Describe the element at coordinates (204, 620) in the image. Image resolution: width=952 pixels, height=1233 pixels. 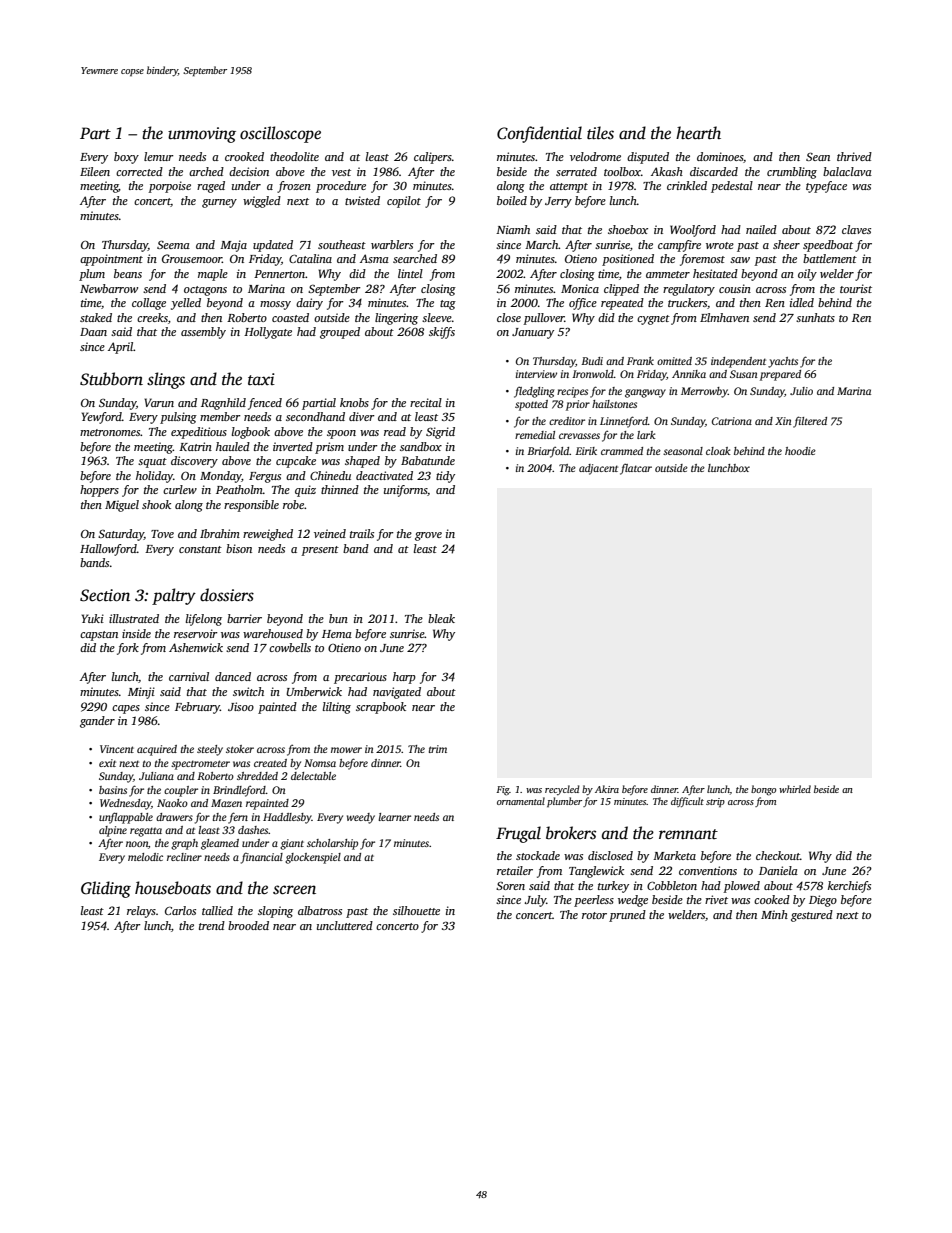
I see `lifelong` at that location.
